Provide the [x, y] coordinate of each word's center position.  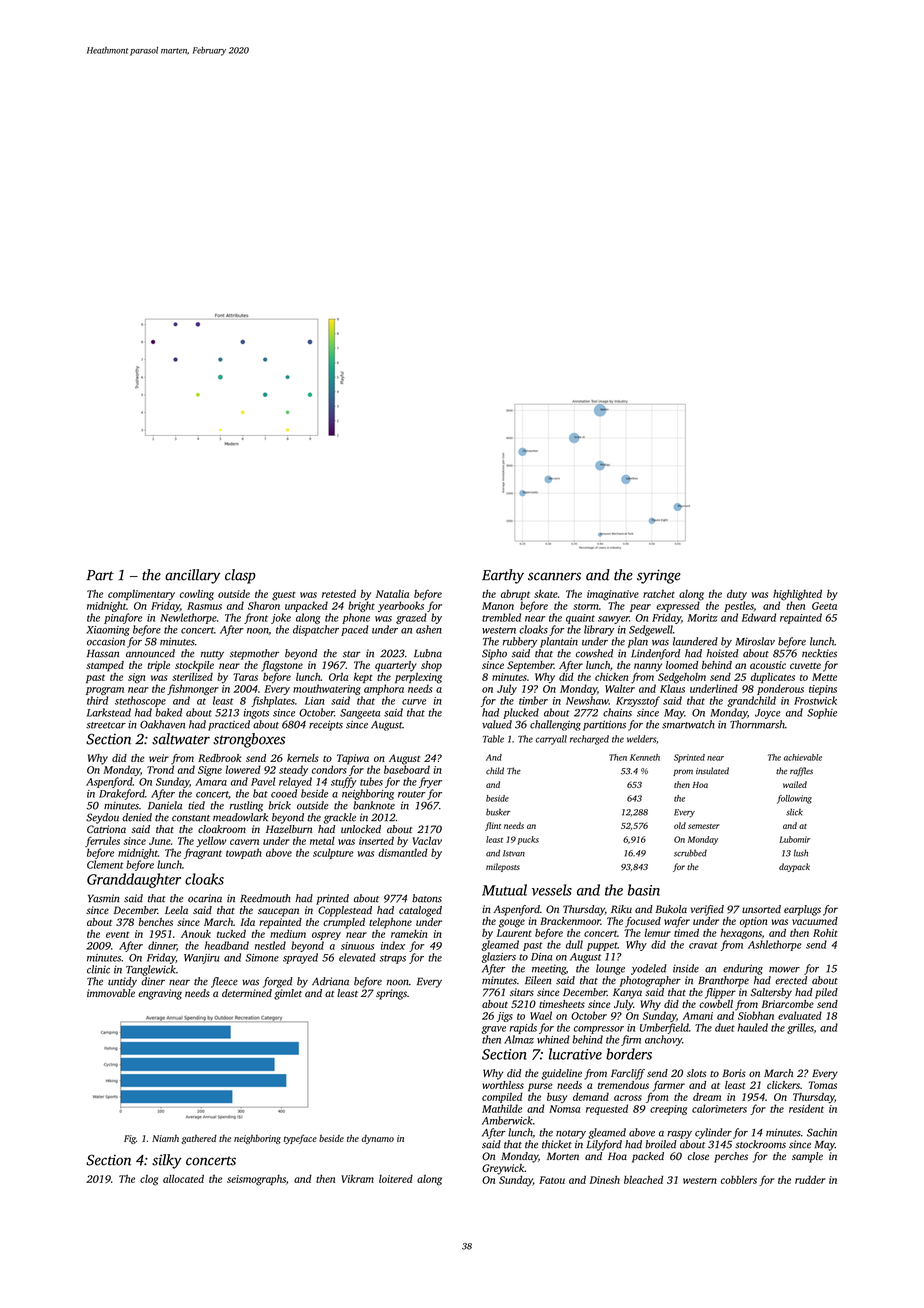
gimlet [288, 994]
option [753, 922]
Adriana [330, 981]
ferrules [102, 841]
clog [149, 1180]
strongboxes [249, 740]
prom [683, 772]
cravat [703, 945]
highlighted [797, 595]
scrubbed [690, 853]
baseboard [407, 769]
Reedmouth [265, 898]
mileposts [503, 867]
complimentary [141, 595]
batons [427, 898]
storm [586, 606]
